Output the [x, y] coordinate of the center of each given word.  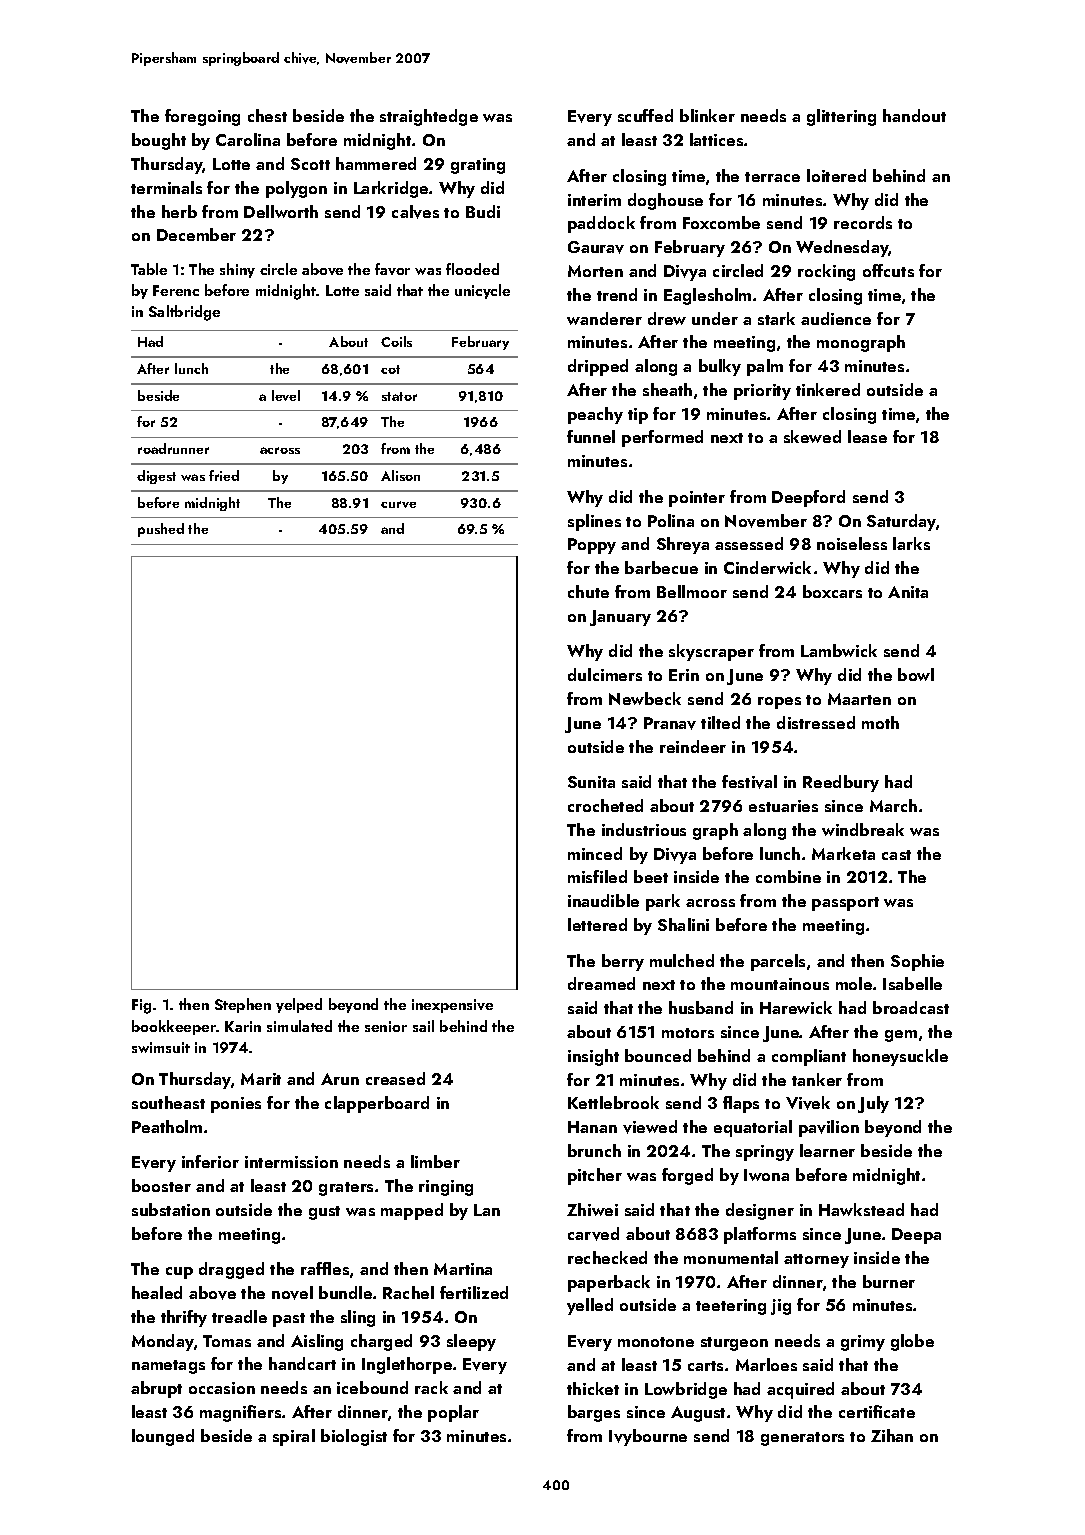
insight [593, 1057]
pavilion [829, 1128]
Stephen [243, 1005]
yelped [299, 1005]
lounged [163, 1437]
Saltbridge [184, 313]
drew [667, 318]
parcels [778, 962]
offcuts [888, 270]
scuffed [645, 115]
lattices [716, 139]
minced [595, 853]
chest [267, 115]
